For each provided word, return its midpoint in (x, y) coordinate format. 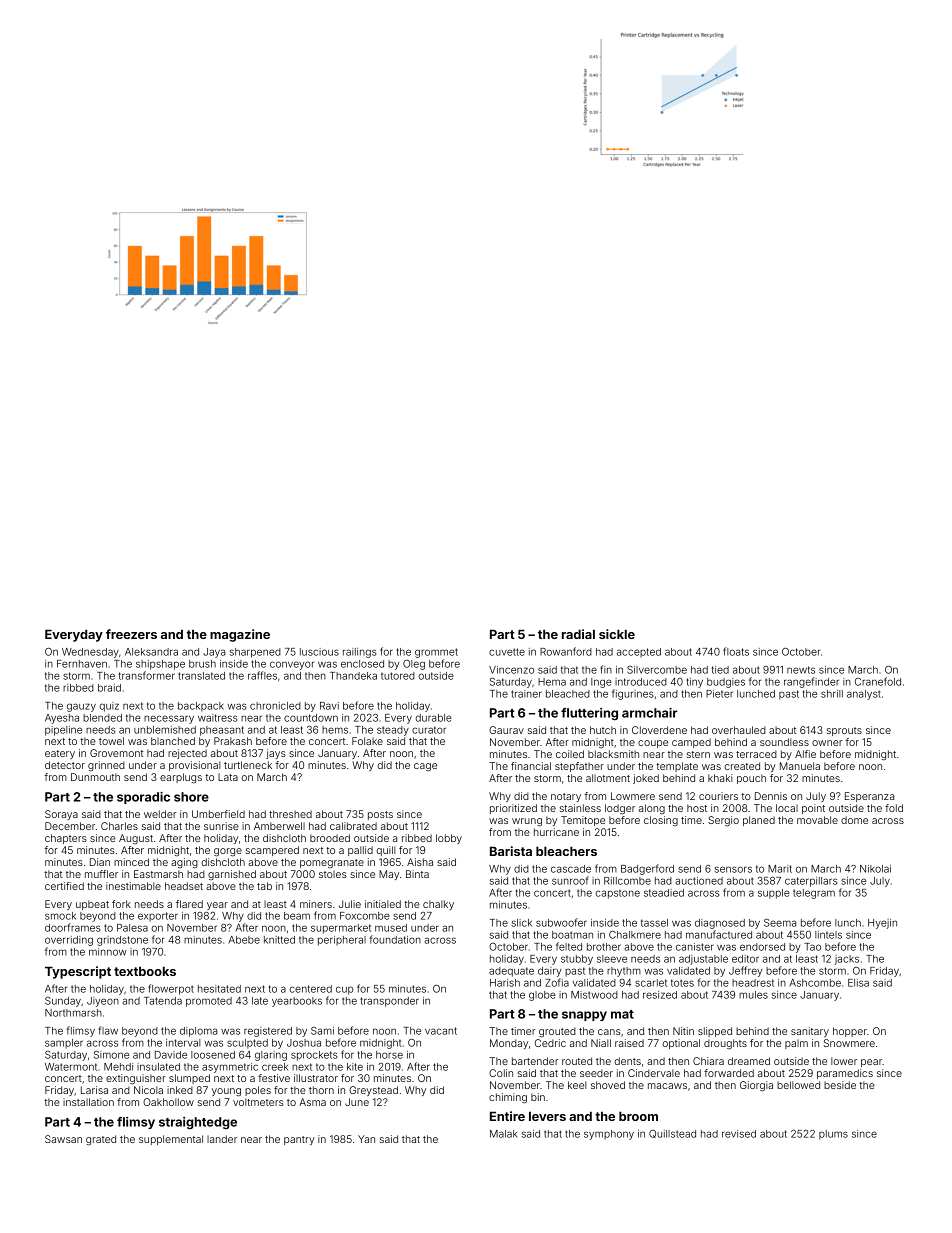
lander (222, 1139)
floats (736, 651)
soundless (784, 742)
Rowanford (566, 651)
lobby (449, 839)
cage (425, 767)
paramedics (845, 1074)
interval (183, 1043)
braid (109, 688)
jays (276, 754)
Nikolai (875, 869)
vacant (441, 1031)
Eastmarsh (158, 874)
